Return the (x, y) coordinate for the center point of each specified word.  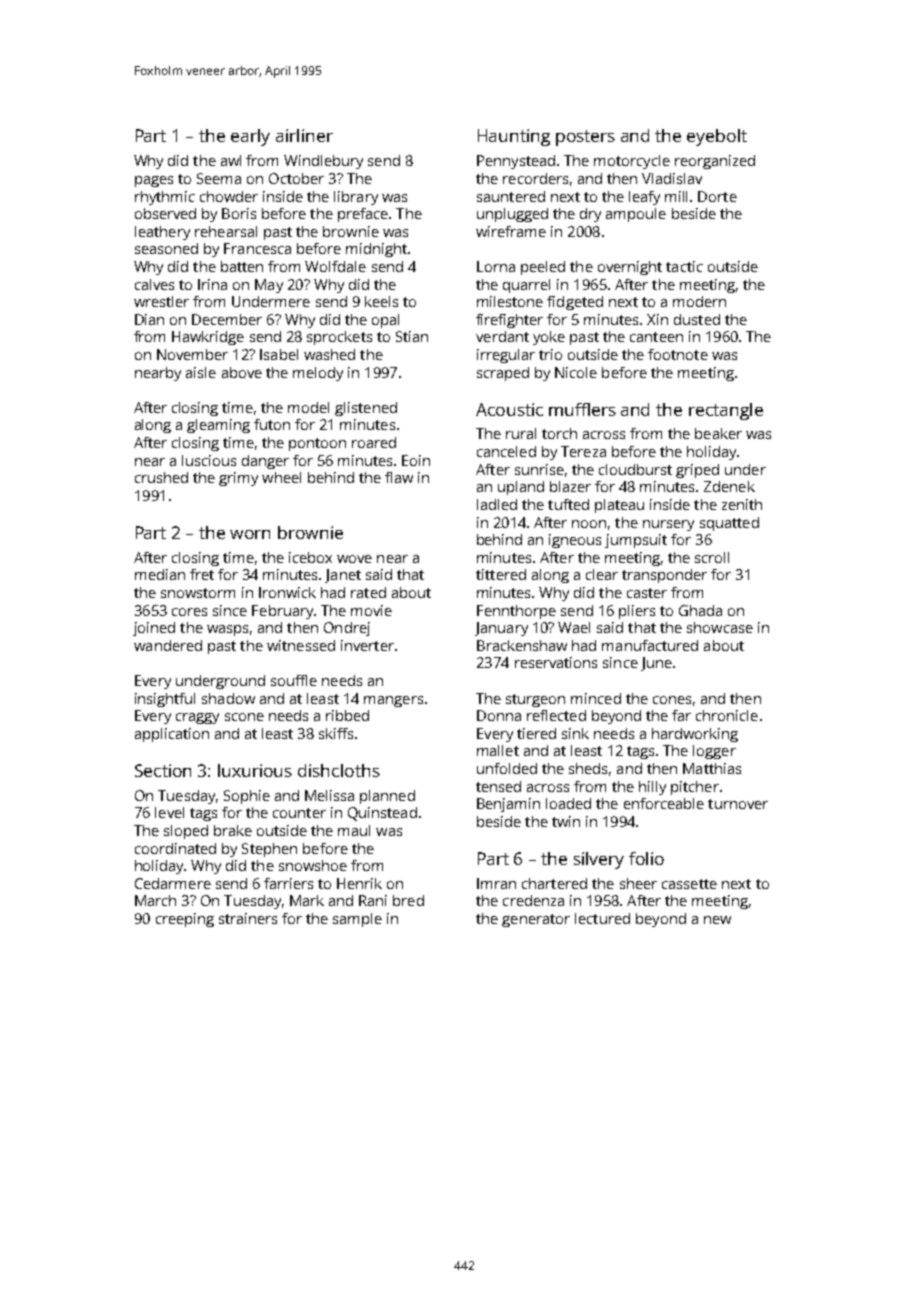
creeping (185, 920)
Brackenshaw (522, 645)
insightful (165, 700)
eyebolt (717, 137)
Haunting (514, 137)
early (250, 137)
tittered (501, 574)
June (656, 664)
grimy (238, 479)
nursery (668, 525)
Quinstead (382, 814)
